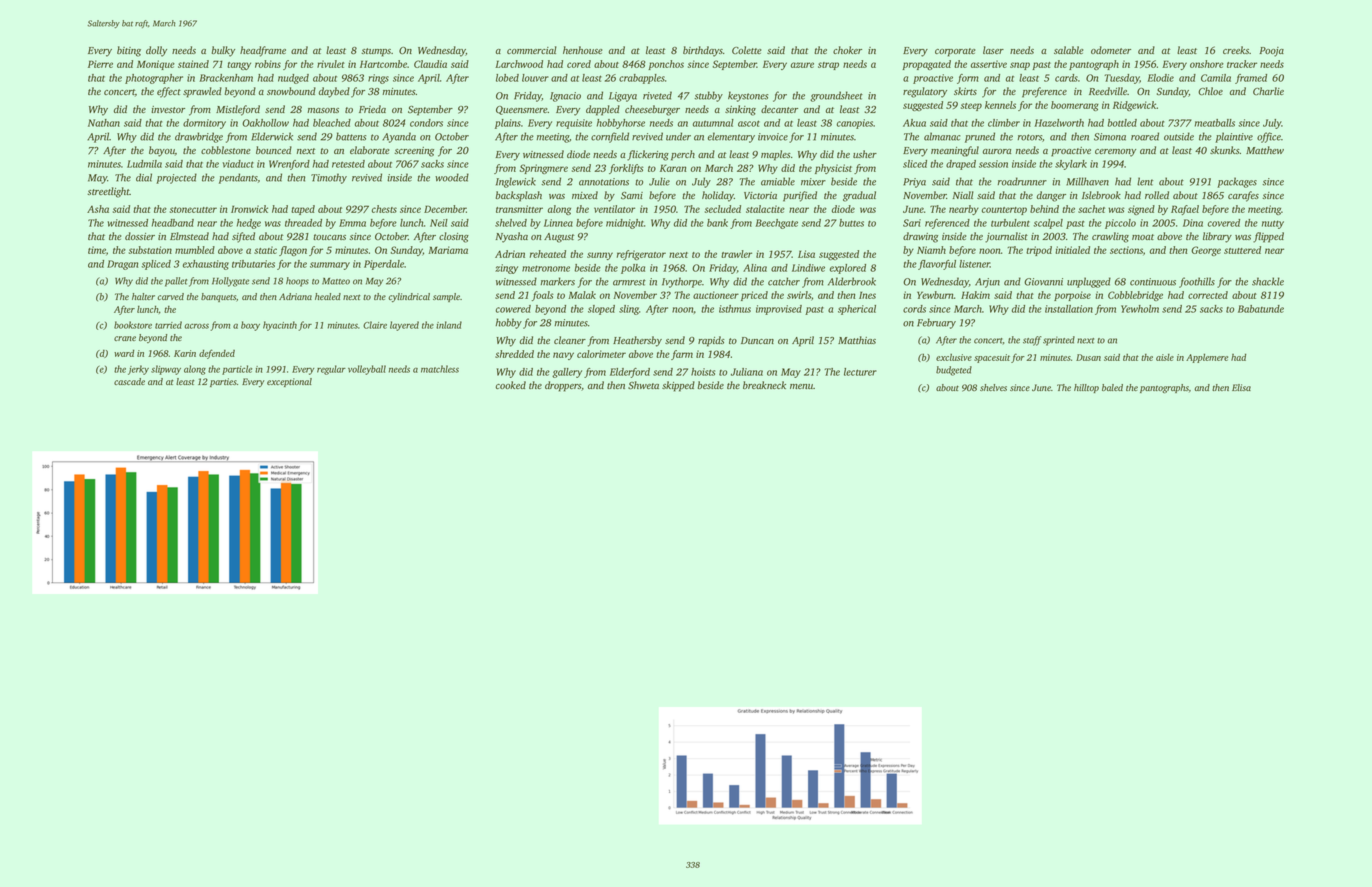  What do you see at coordinates (1059, 341) in the image?
I see `sprinted` at bounding box center [1059, 341].
